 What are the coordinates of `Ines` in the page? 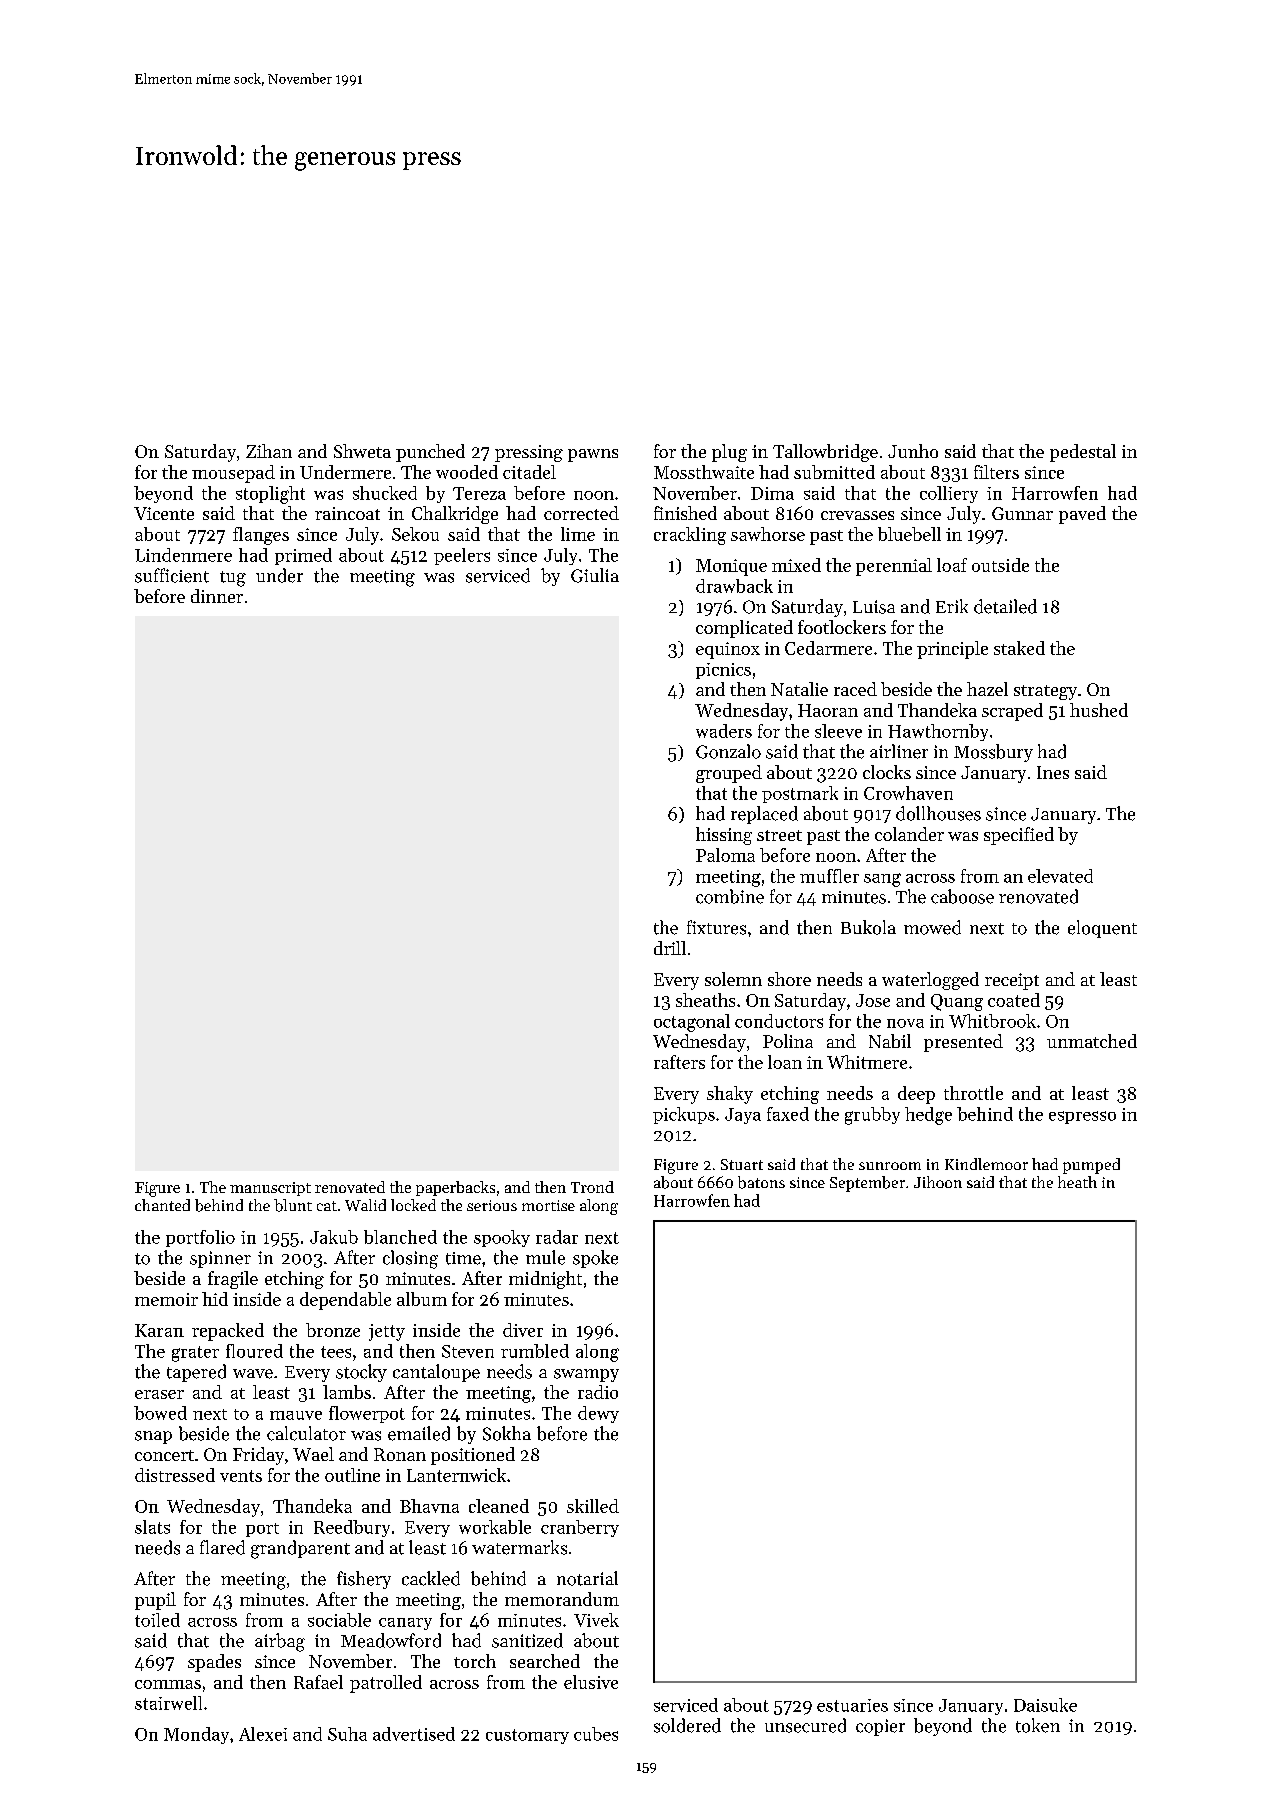 It's located at (1053, 772).
